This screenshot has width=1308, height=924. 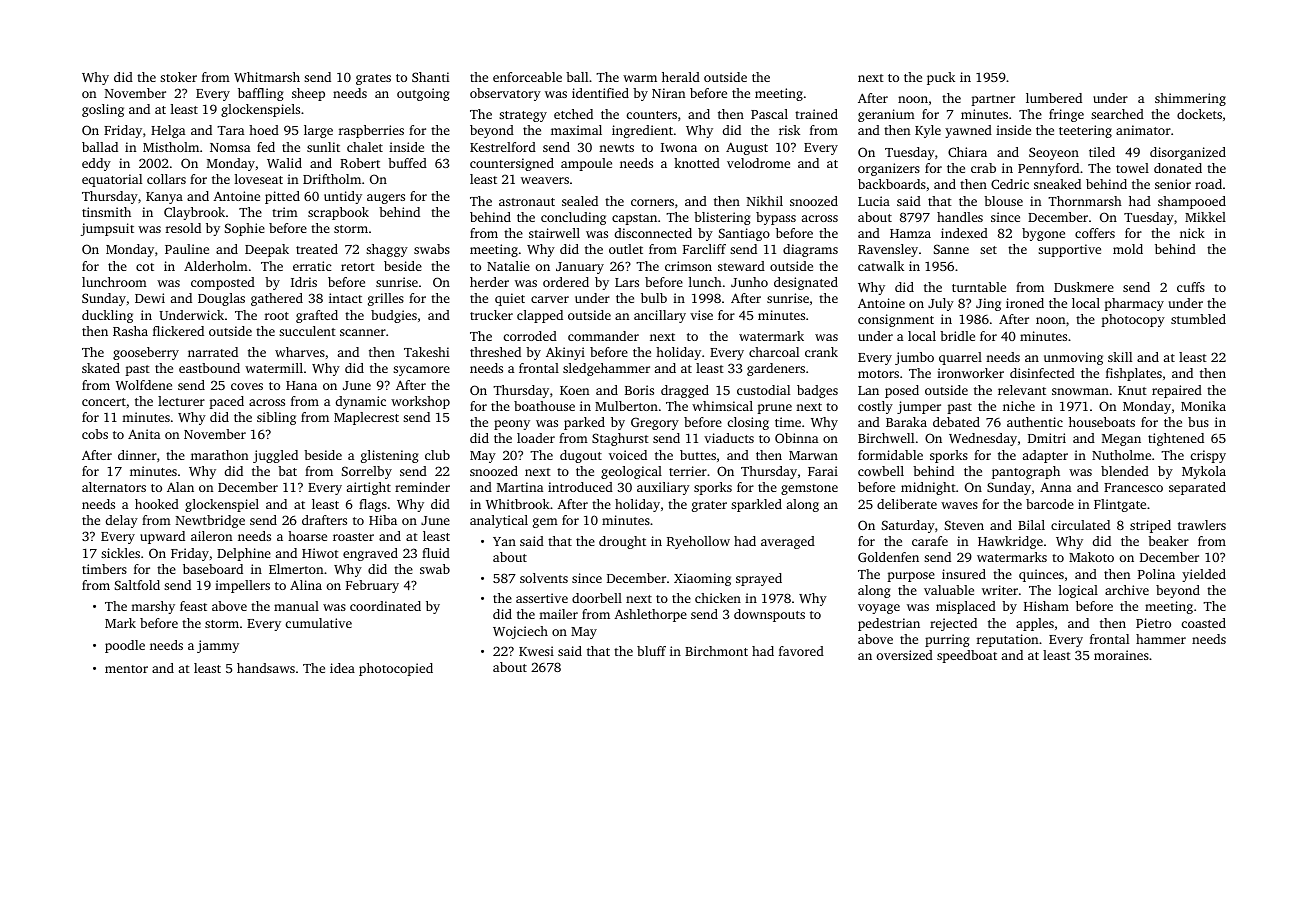 I want to click on catwalk, so click(x=881, y=266).
